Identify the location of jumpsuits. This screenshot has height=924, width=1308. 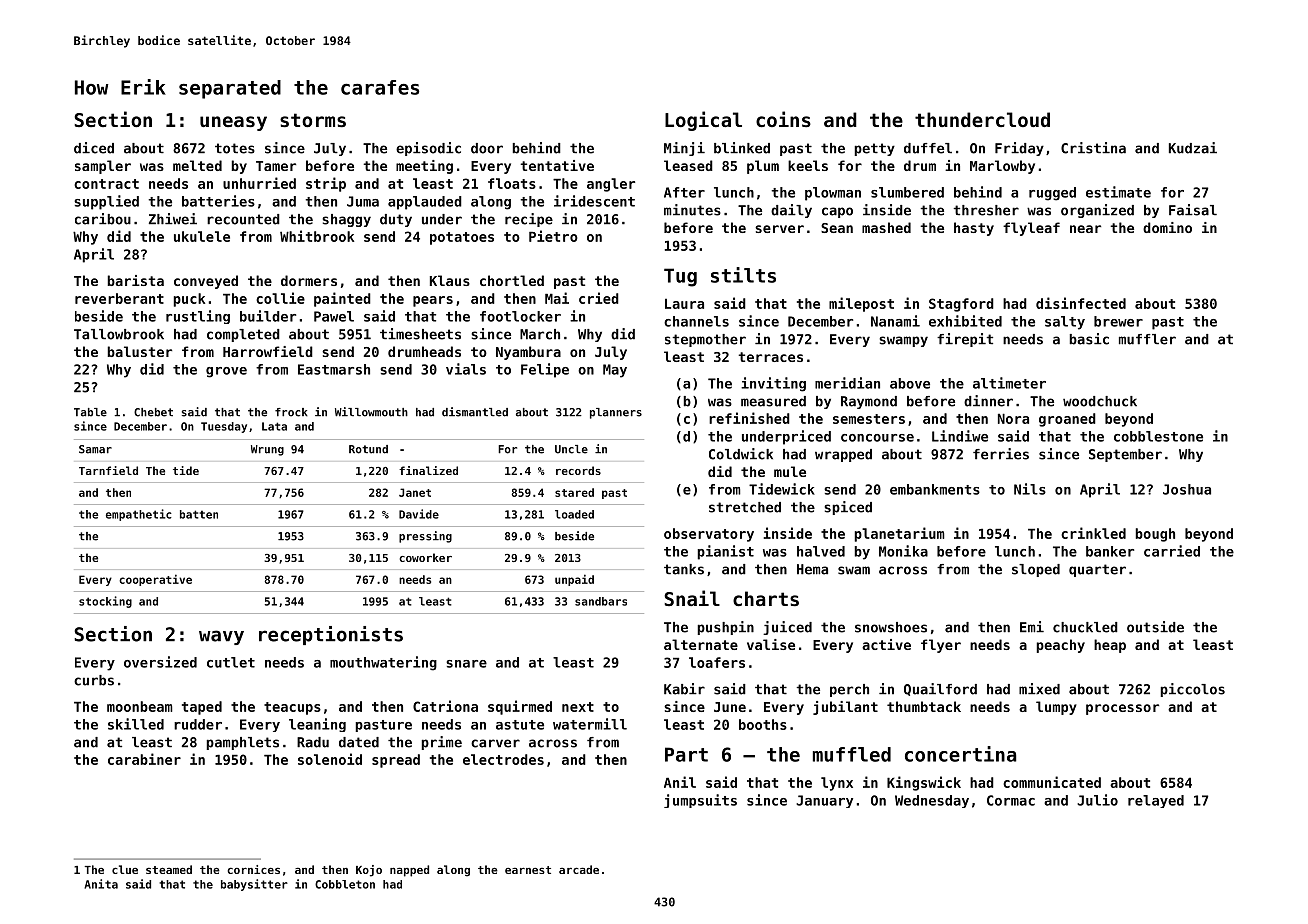
(700, 801).
